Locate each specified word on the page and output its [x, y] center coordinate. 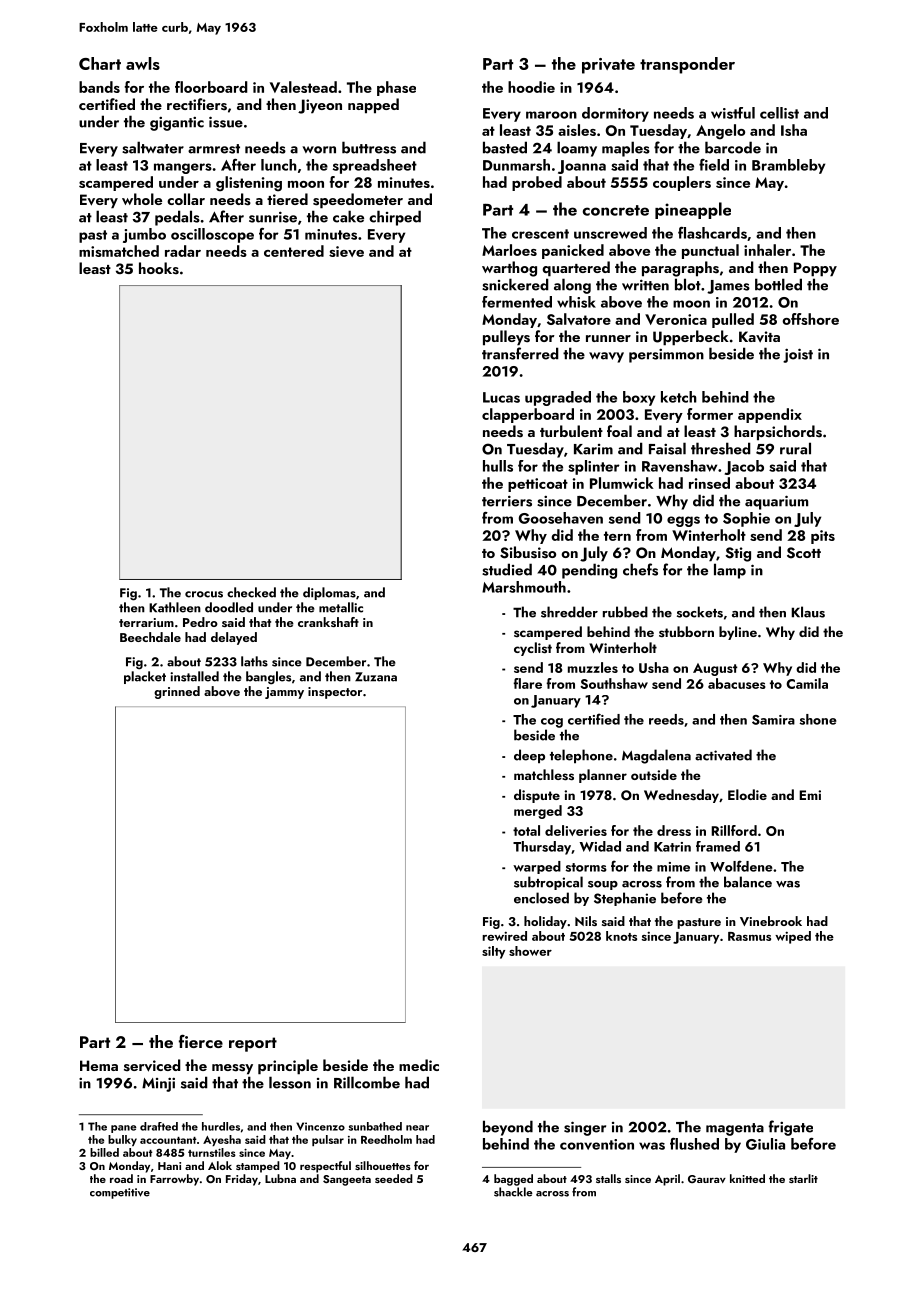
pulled [733, 320]
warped [537, 867]
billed [104, 1152]
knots [621, 936]
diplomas [329, 593]
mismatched [119, 251]
